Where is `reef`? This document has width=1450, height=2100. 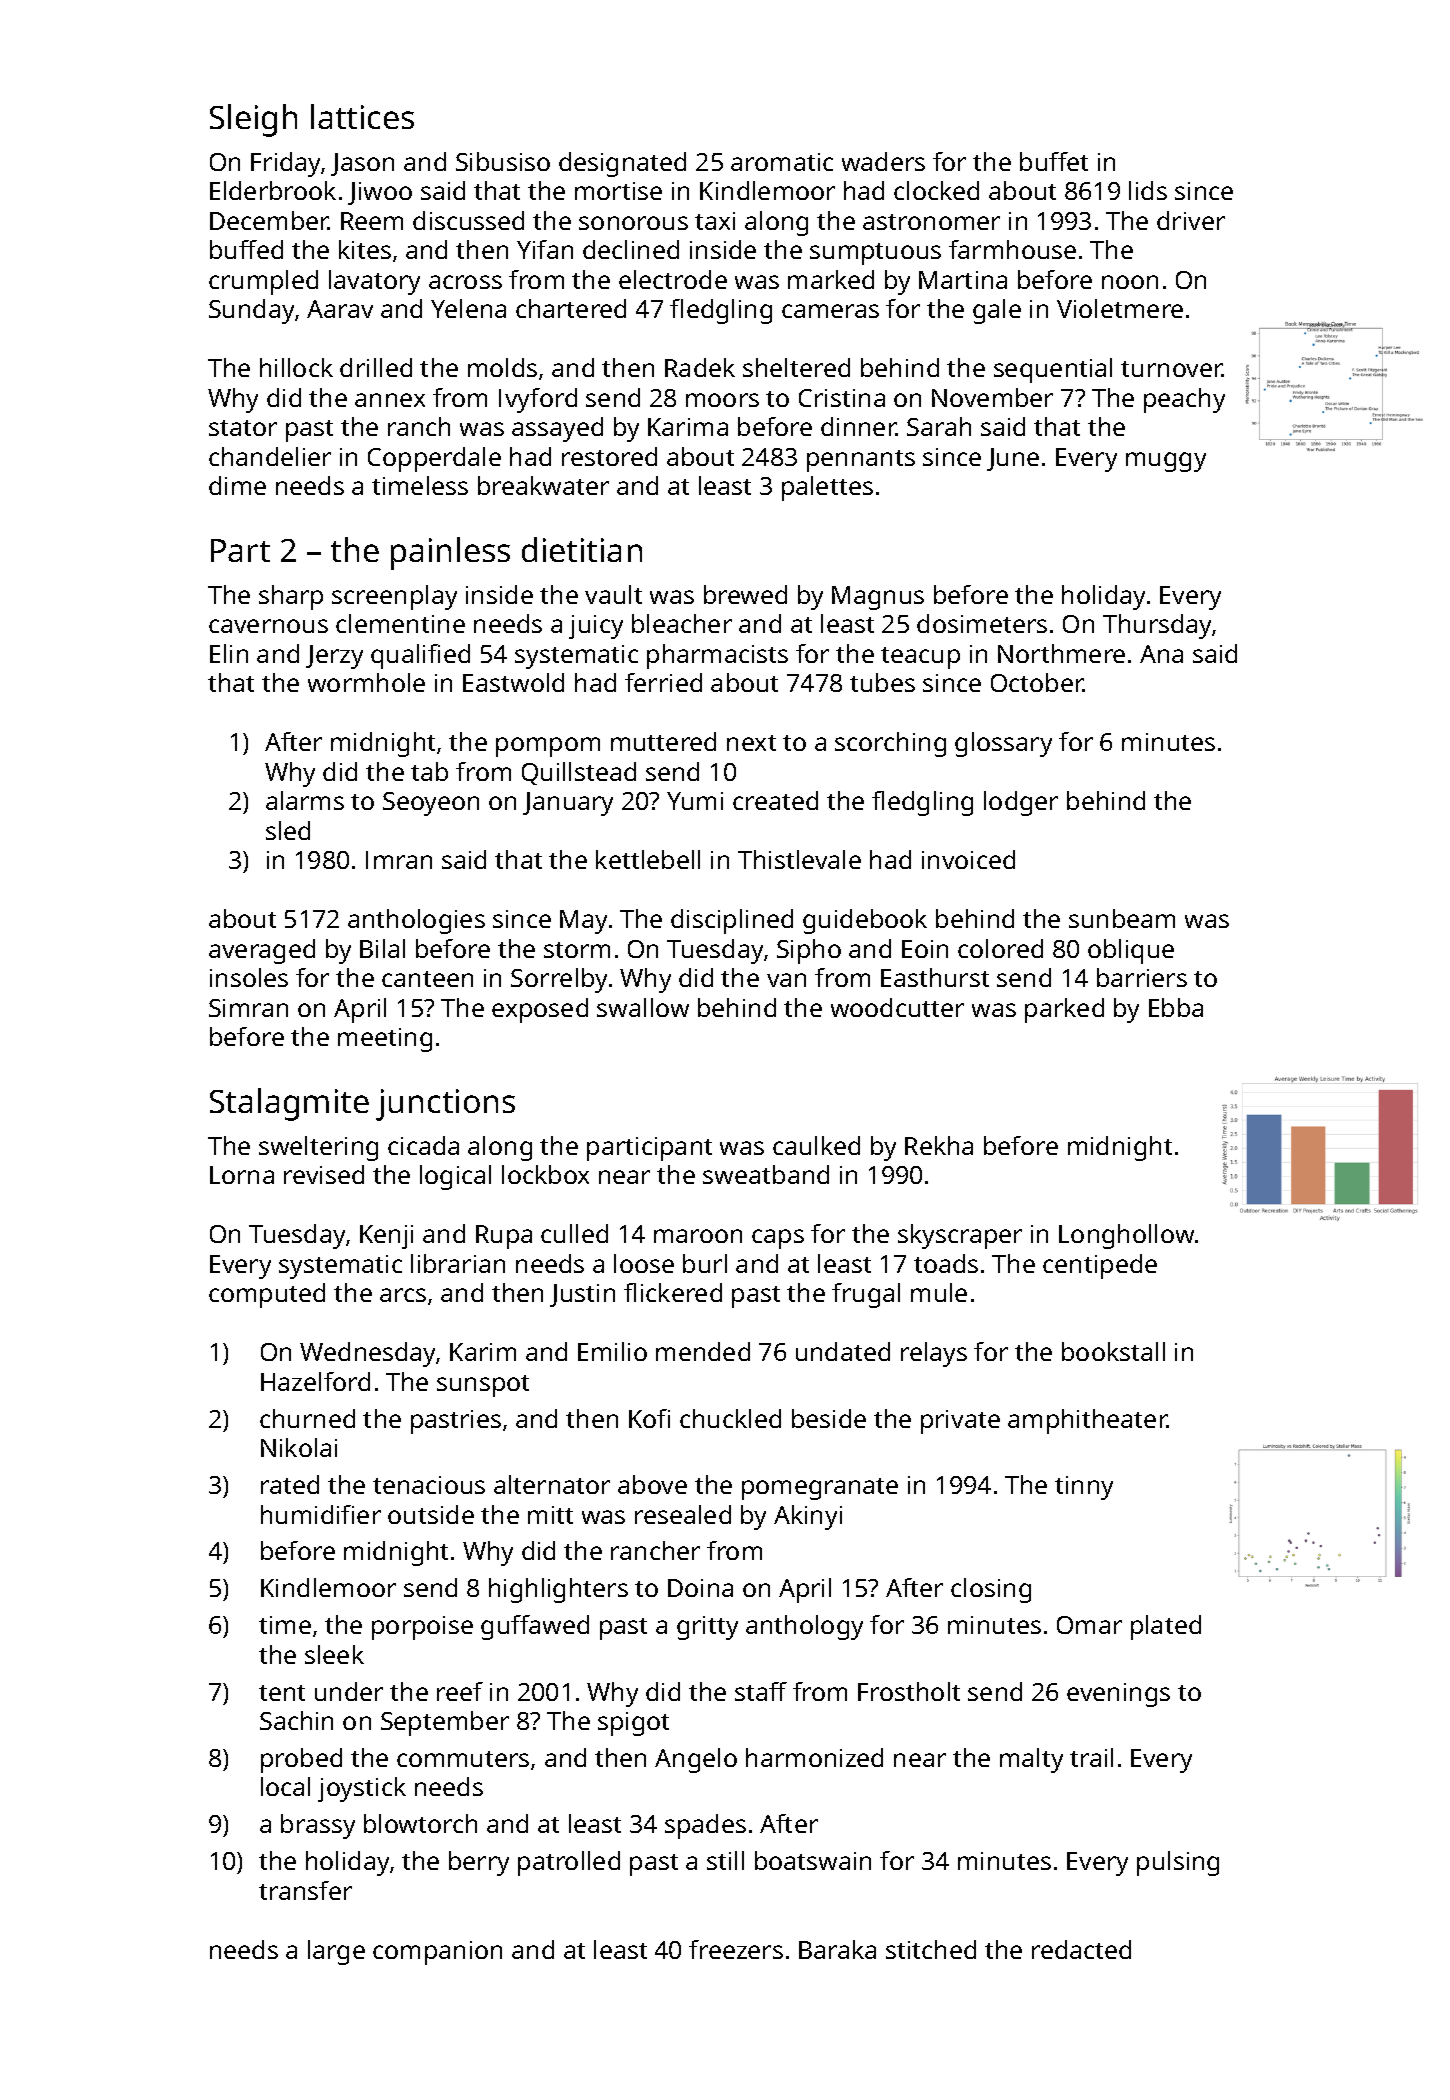
reef is located at coordinates (460, 1691).
